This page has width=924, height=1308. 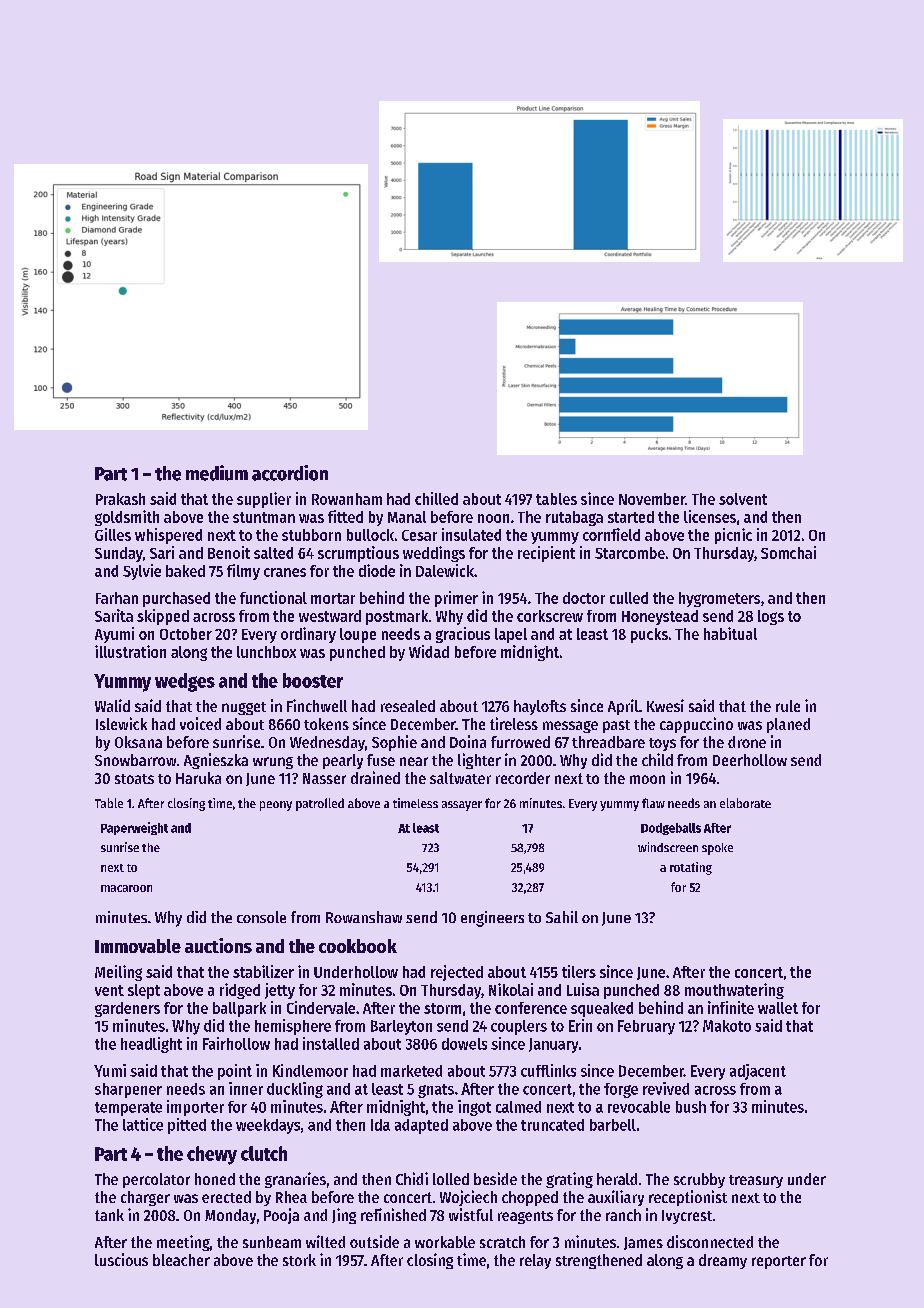 What do you see at coordinates (745, 803) in the page?
I see `elaborate` at bounding box center [745, 803].
